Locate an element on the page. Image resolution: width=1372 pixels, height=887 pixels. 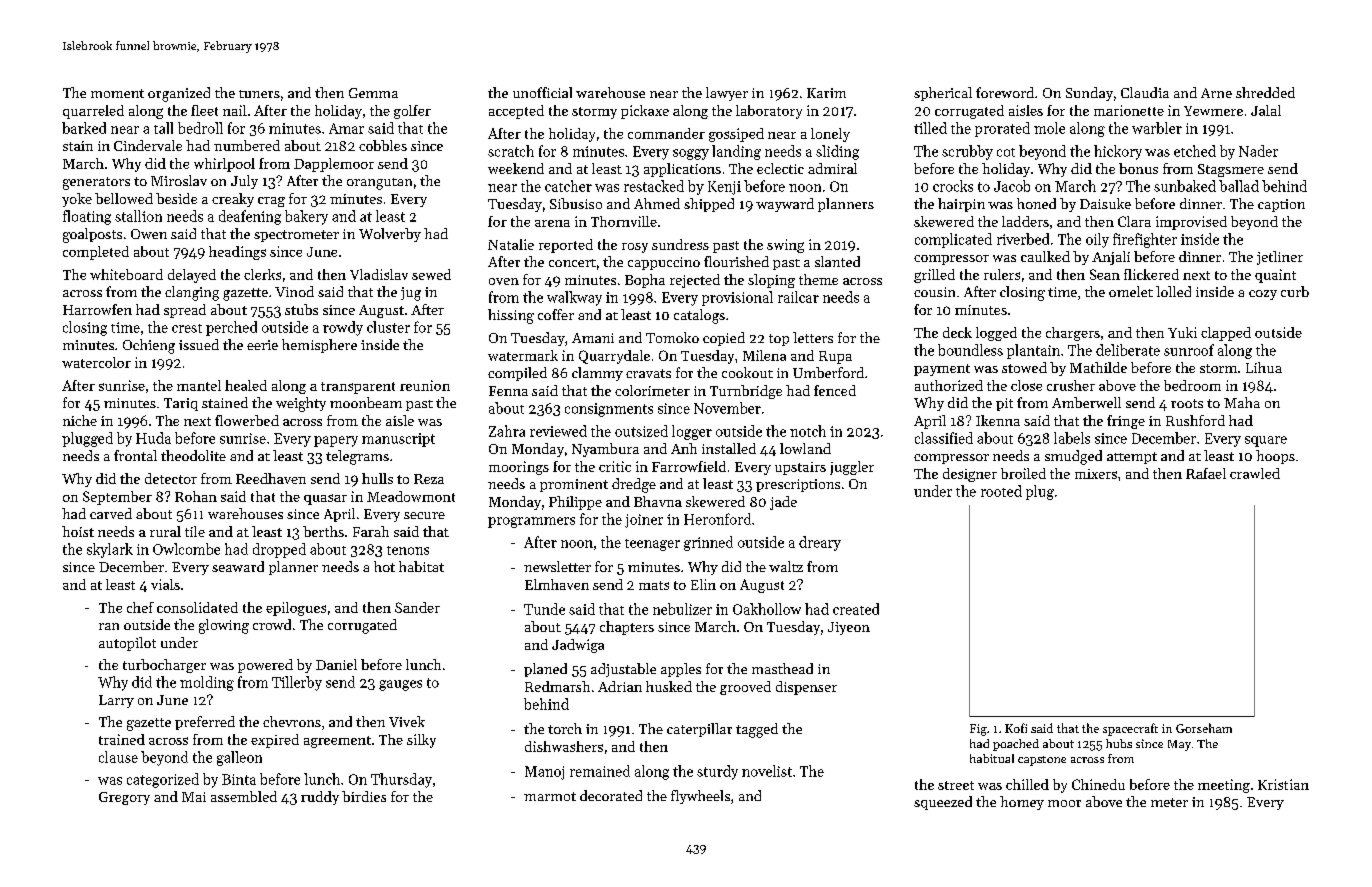
agreement is located at coordinates (337, 742).
